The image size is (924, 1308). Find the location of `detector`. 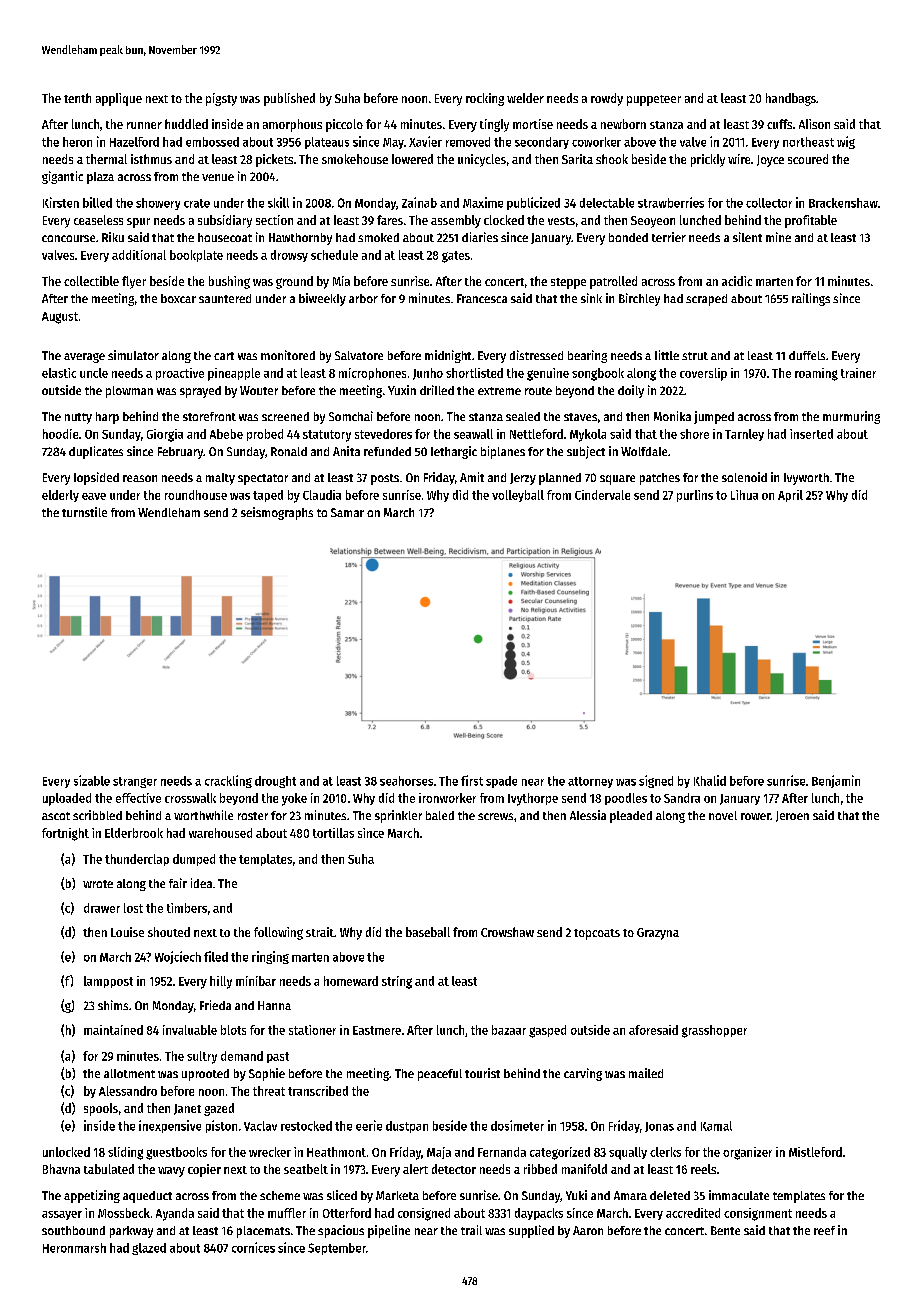

detector is located at coordinates (454, 1169).
